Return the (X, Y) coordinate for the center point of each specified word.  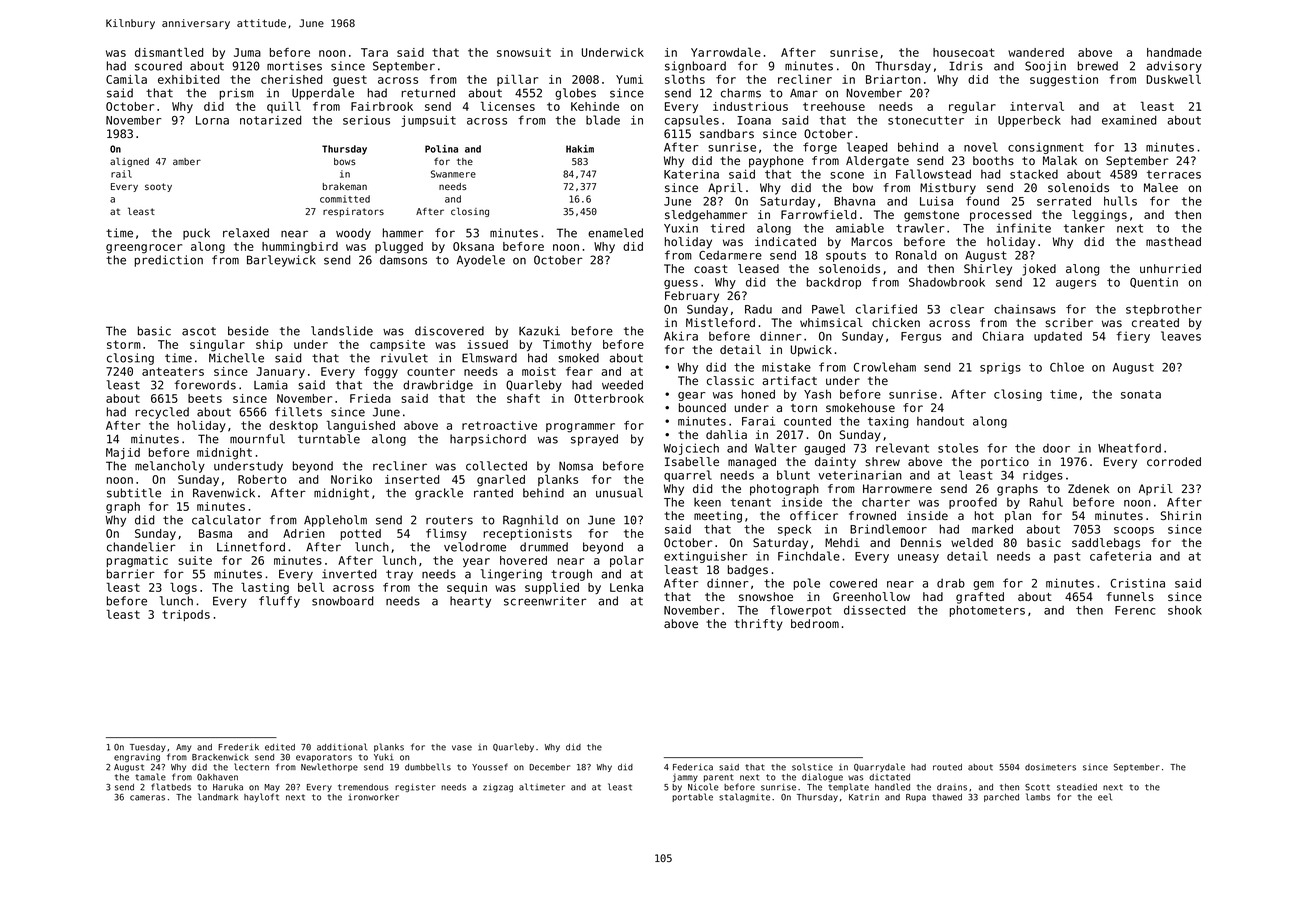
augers (1076, 284)
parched (1001, 798)
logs (183, 588)
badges (748, 571)
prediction (169, 261)
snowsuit (524, 52)
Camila (126, 79)
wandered (1036, 52)
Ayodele (481, 261)
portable (692, 797)
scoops (1134, 531)
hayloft (261, 797)
